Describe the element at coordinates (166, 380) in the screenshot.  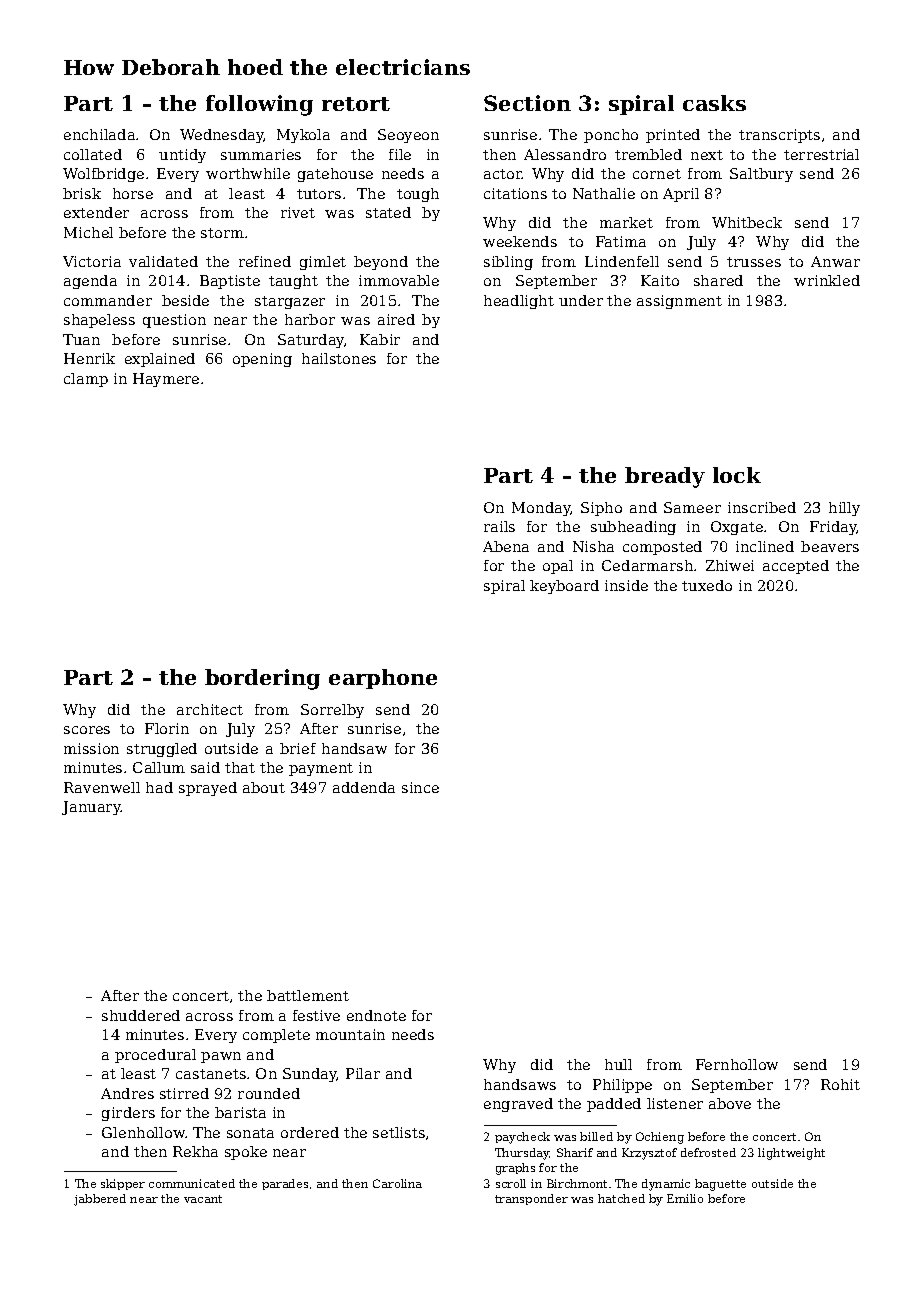
I see `Haymere` at that location.
